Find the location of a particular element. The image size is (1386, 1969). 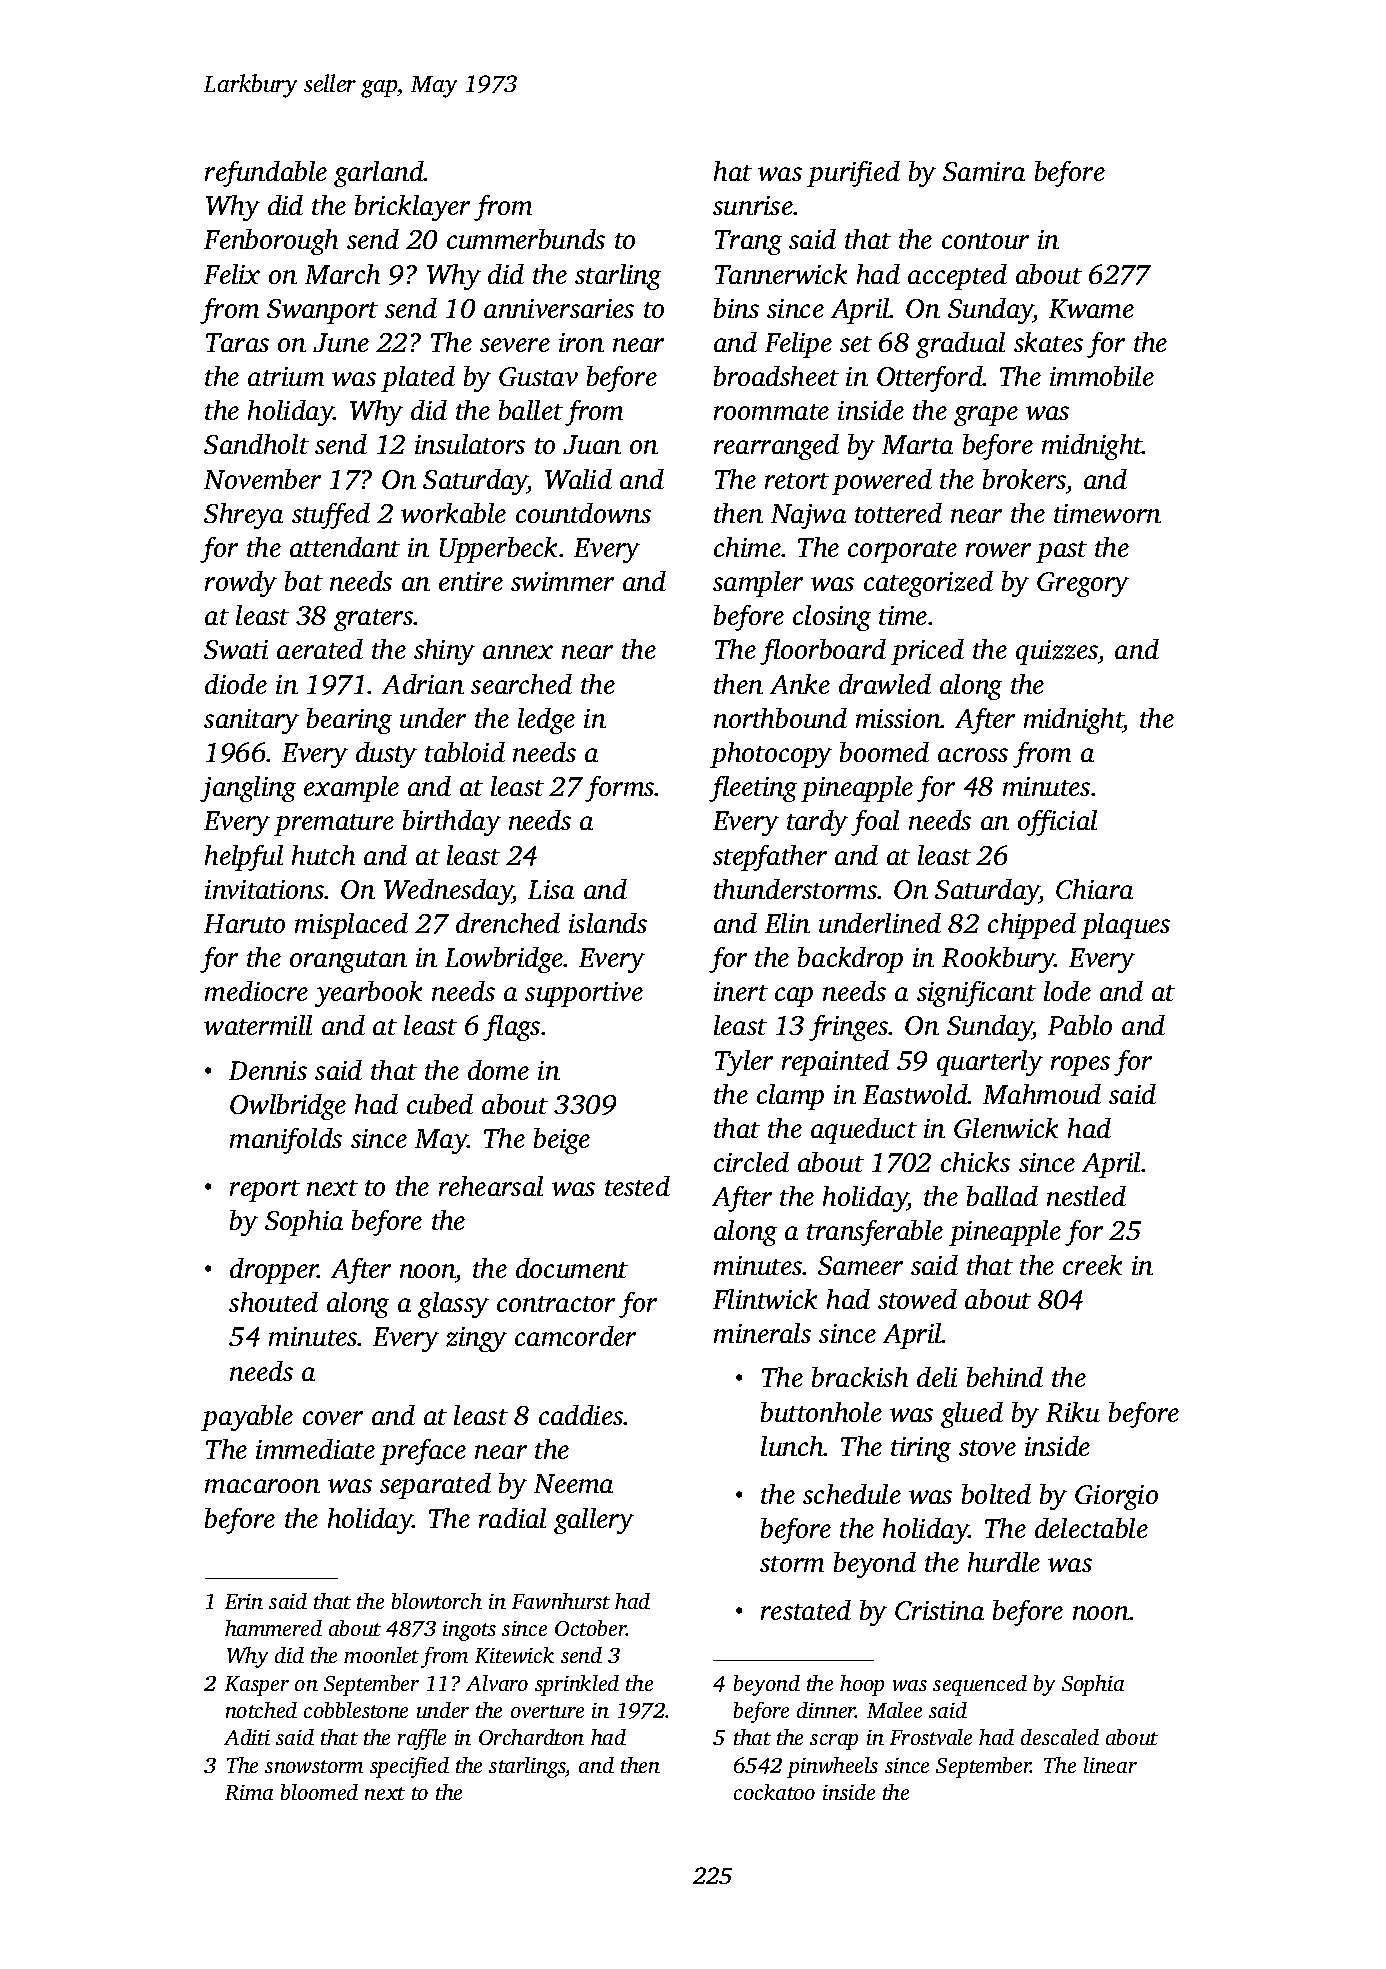

purified is located at coordinates (853, 174).
